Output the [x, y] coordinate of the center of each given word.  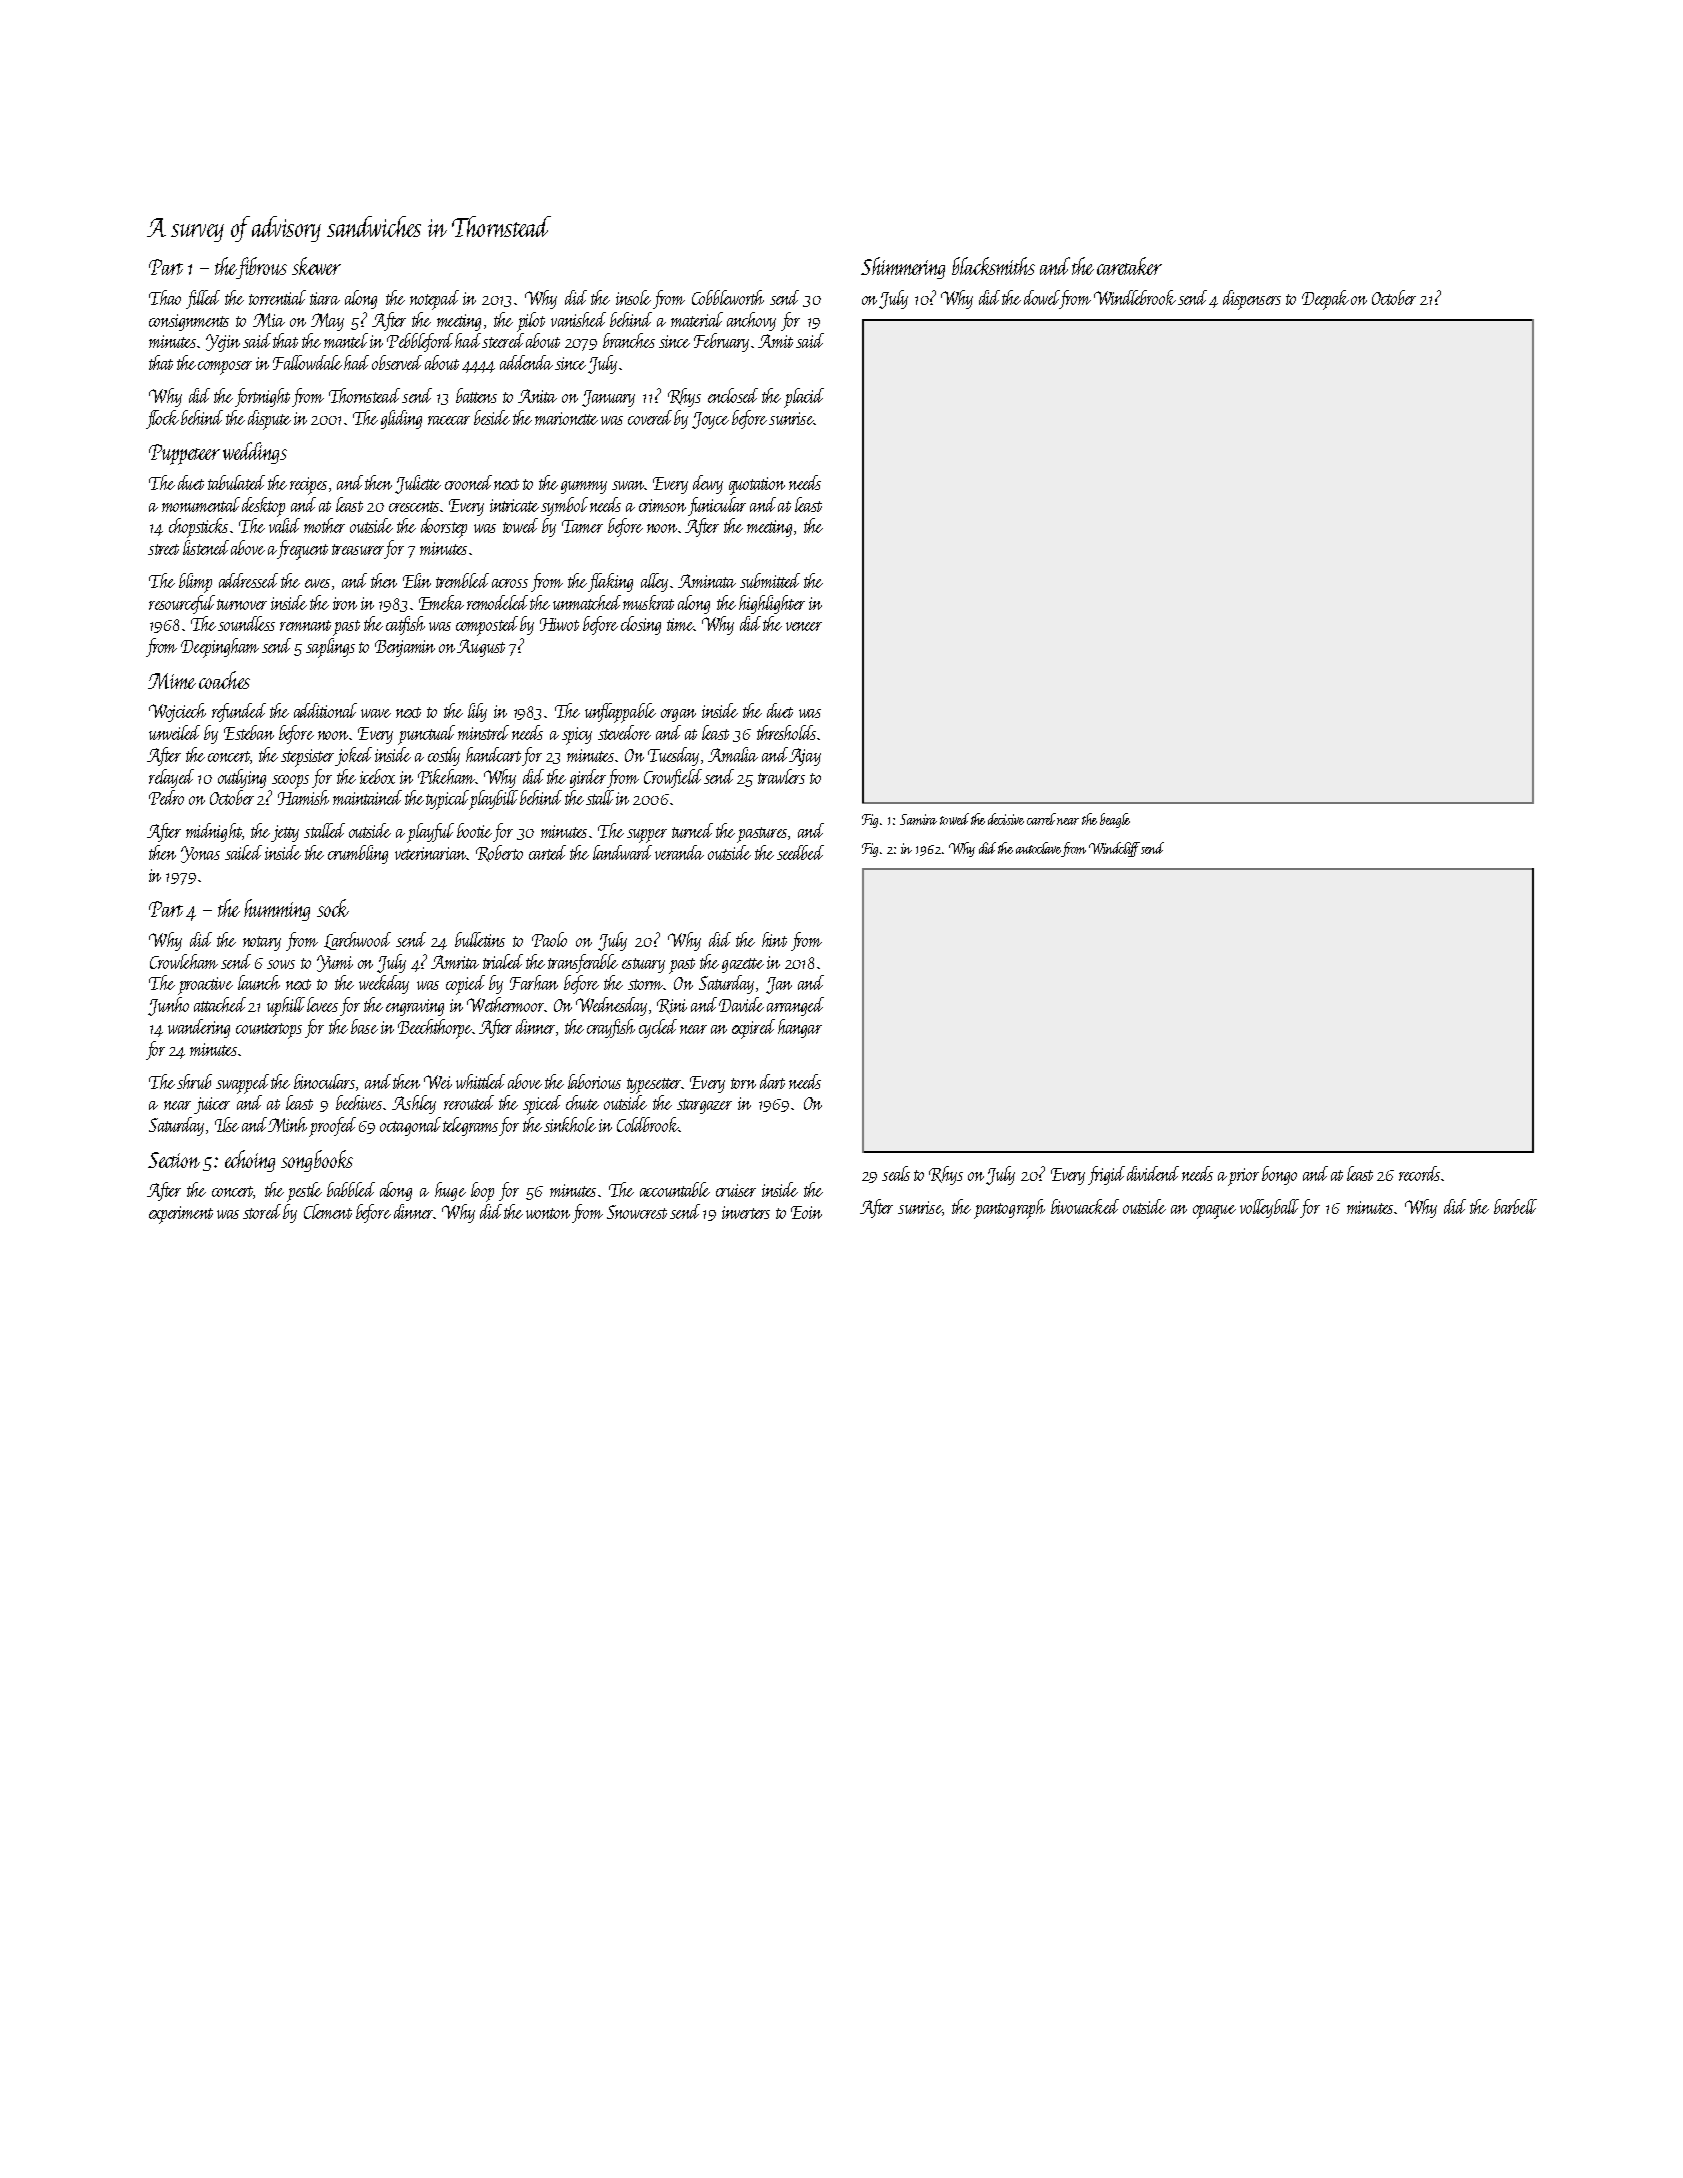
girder [588, 778]
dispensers [1252, 300]
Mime [172, 681]
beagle [1115, 820]
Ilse [227, 1124]
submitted [770, 580]
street [163, 549]
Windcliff [1114, 849]
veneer [804, 626]
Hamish [303, 797]
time [680, 624]
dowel [1042, 297]
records [1419, 1173]
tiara [325, 298]
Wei [438, 1082]
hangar [800, 1028]
